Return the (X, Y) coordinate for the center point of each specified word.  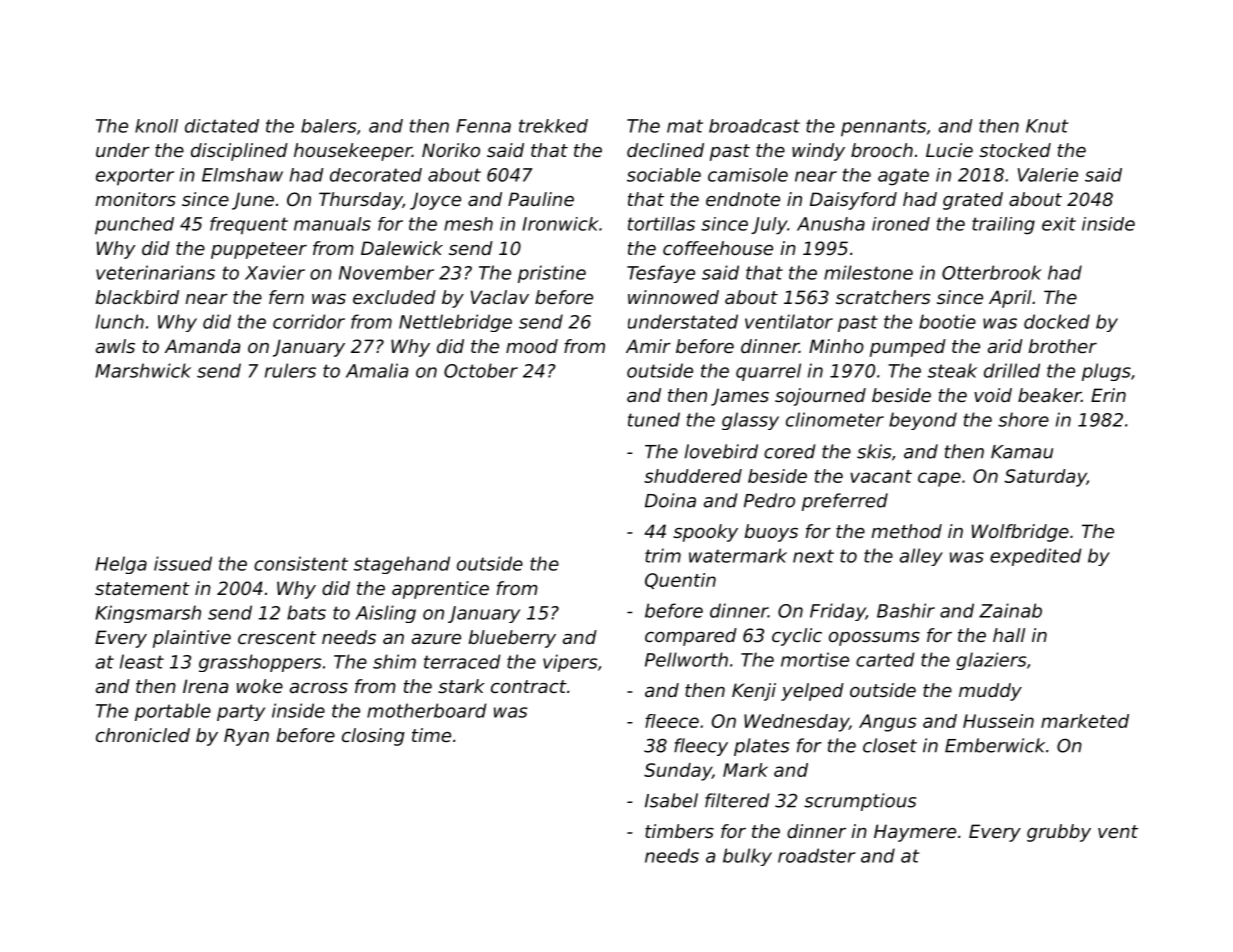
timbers (679, 831)
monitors (135, 199)
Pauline (541, 199)
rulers (290, 370)
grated (973, 201)
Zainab (1010, 610)
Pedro (769, 500)
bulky (747, 857)
